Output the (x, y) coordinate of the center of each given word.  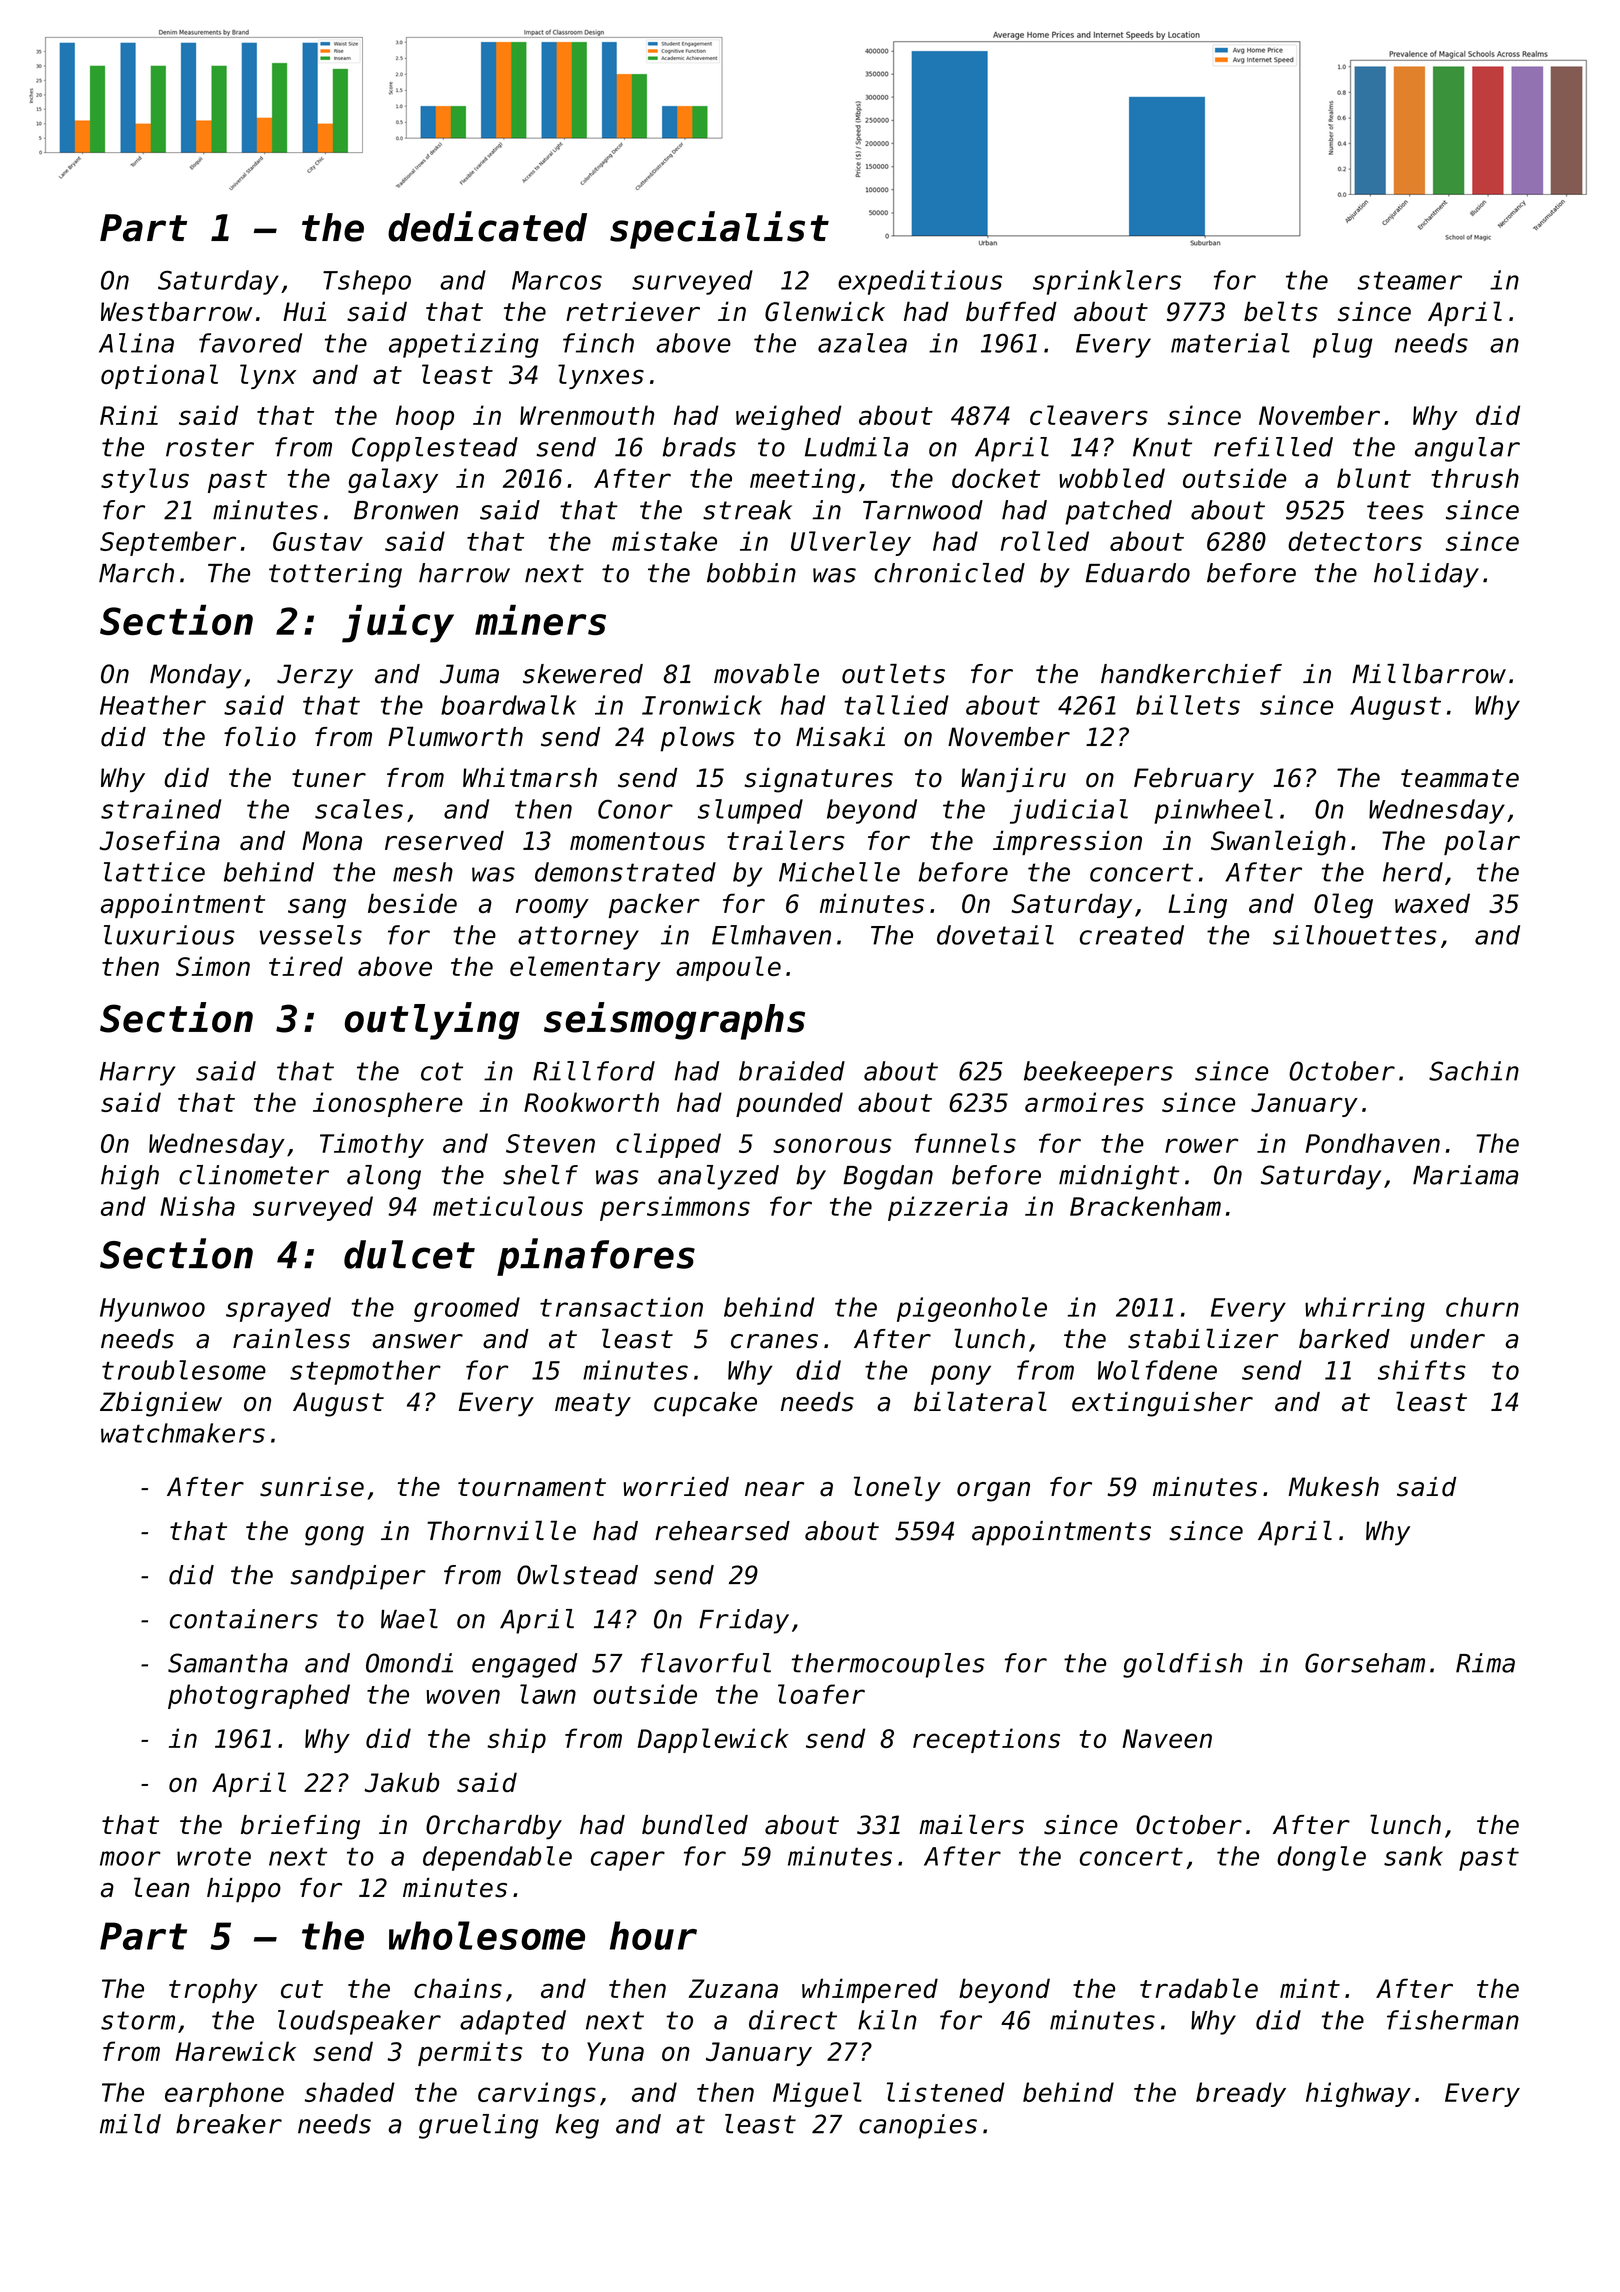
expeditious (920, 282)
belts (1281, 311)
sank (1413, 1856)
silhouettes (1355, 935)
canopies (918, 2126)
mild (130, 2124)
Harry (137, 1074)
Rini (129, 415)
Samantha (228, 1663)
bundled (695, 1824)
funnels (965, 1143)
